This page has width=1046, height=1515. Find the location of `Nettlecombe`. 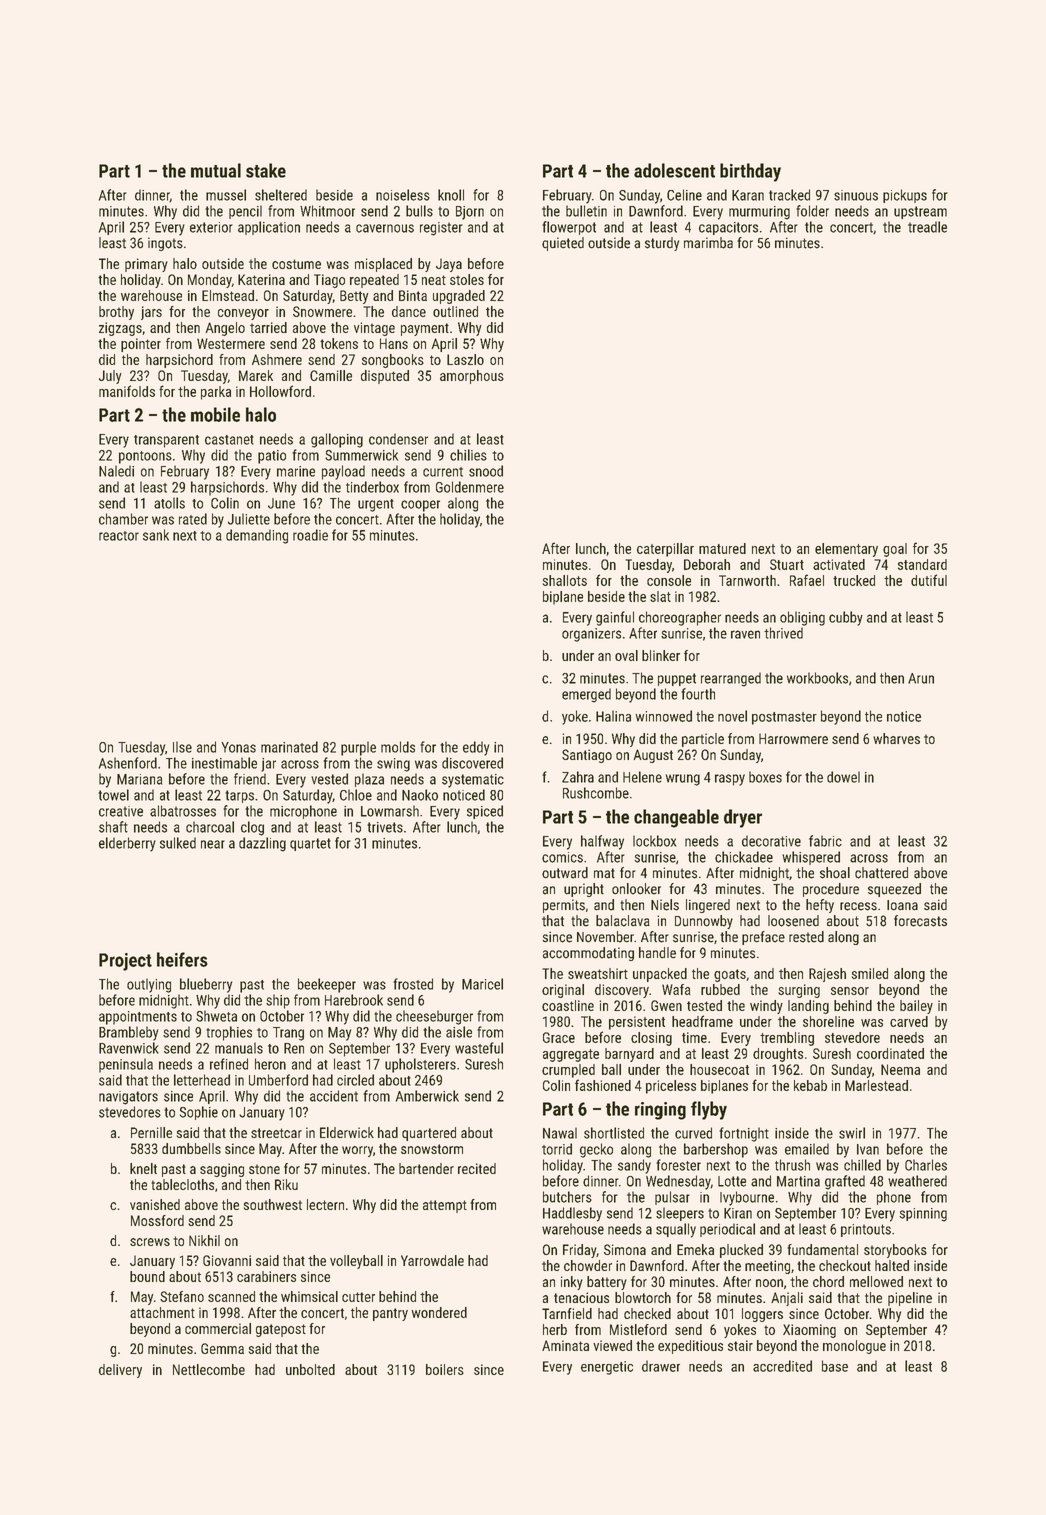

Nettlecombe is located at coordinates (209, 1369).
